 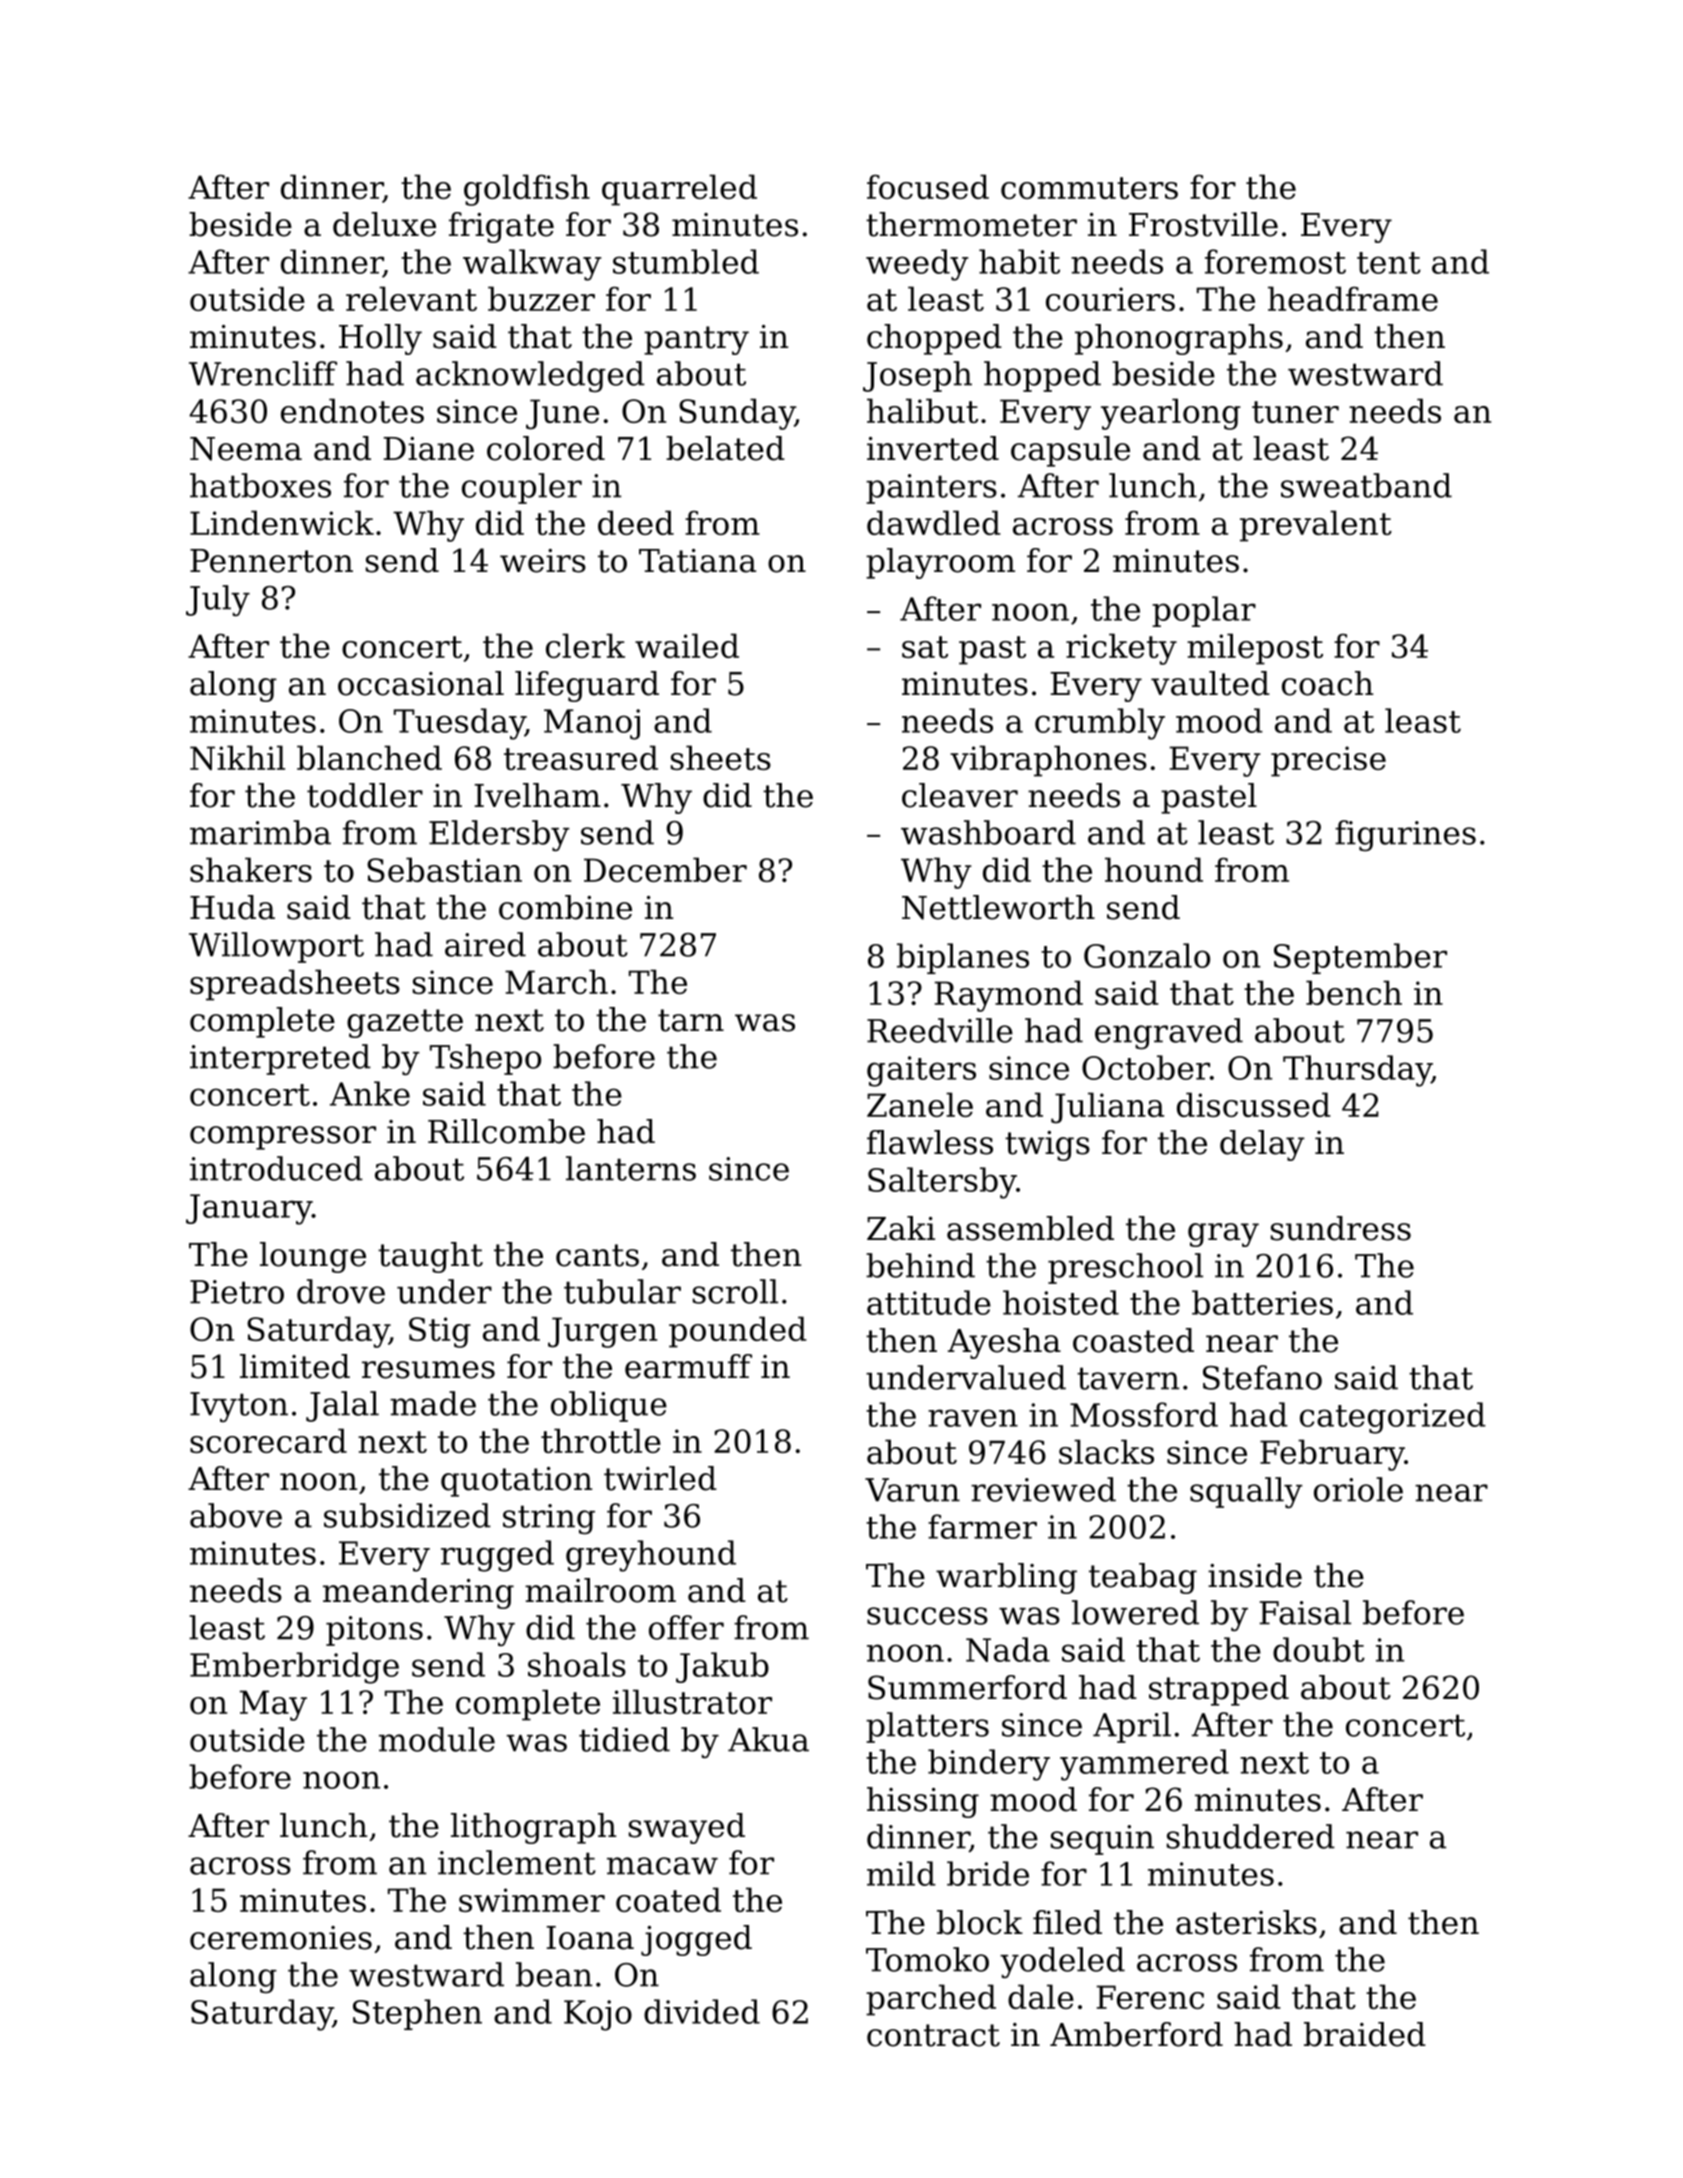 I want to click on stumbled, so click(x=686, y=261).
